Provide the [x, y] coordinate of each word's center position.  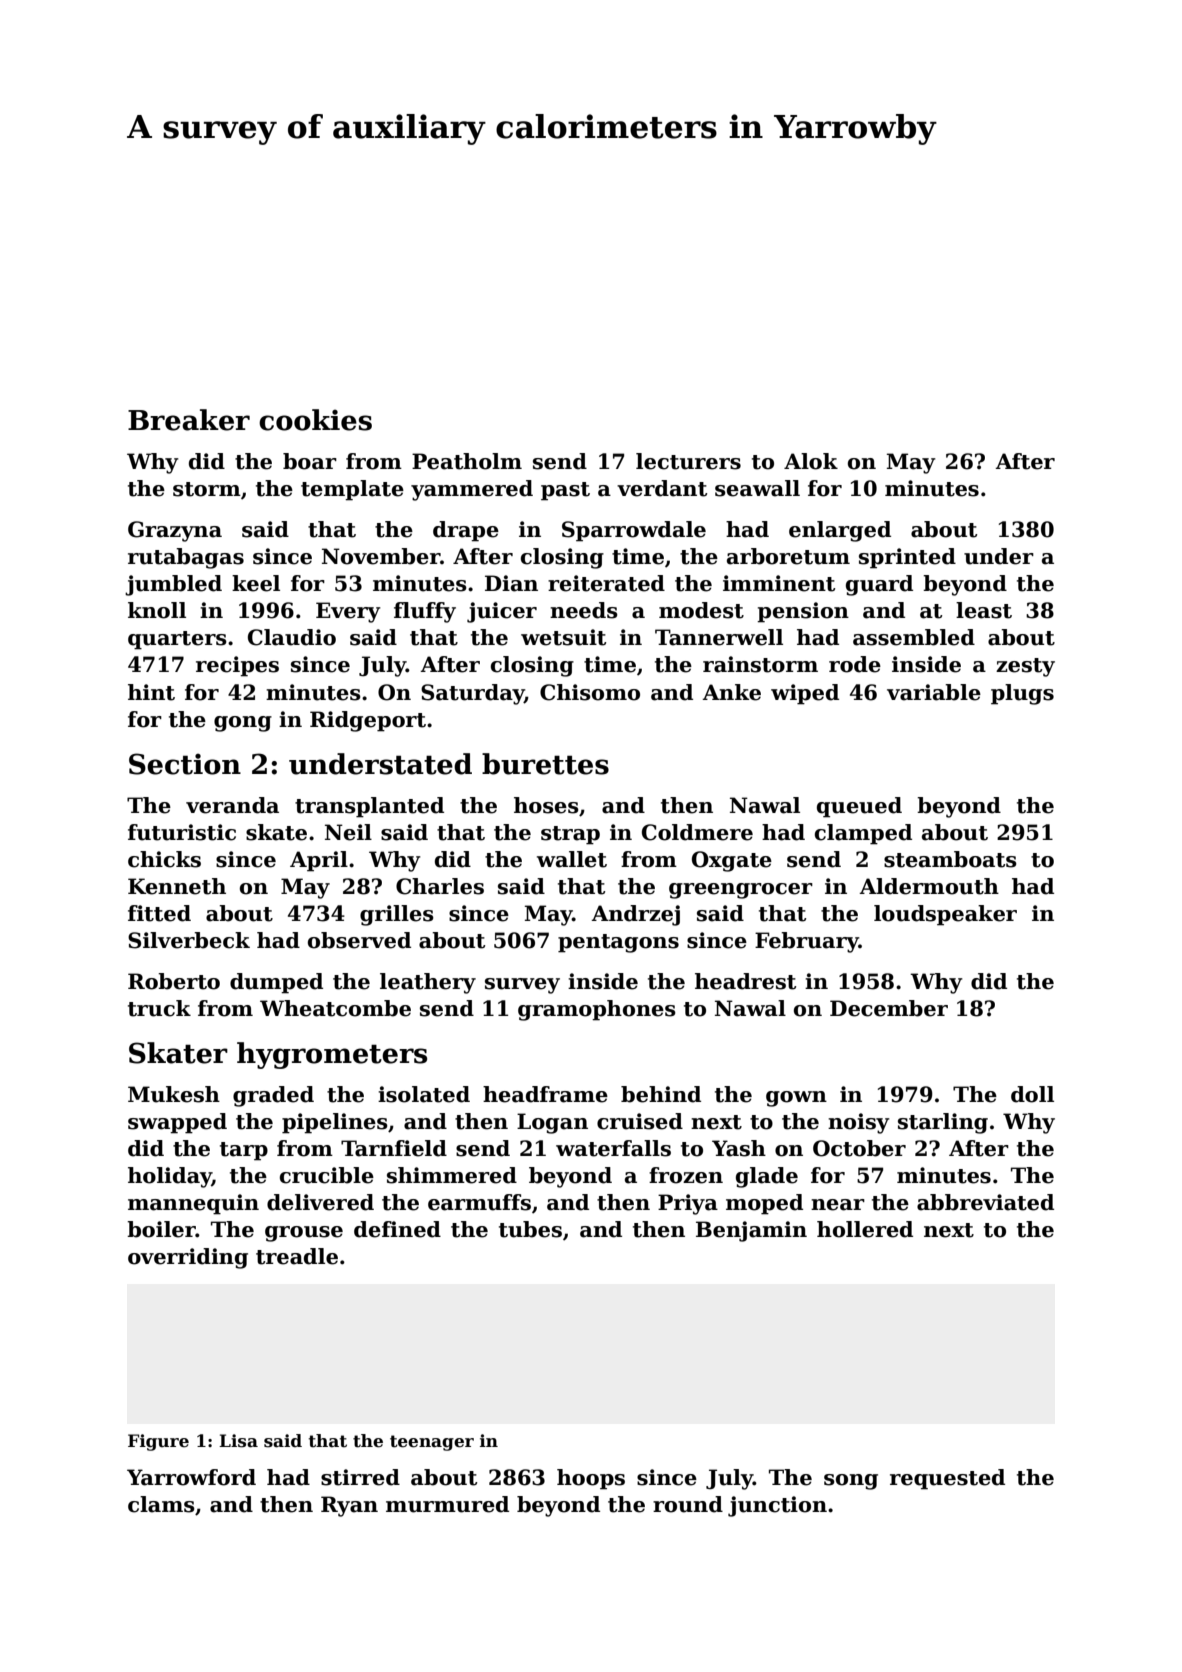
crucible [327, 1175]
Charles [440, 886]
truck [159, 1008]
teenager [432, 1443]
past [565, 491]
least [984, 610]
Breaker [189, 420]
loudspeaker [945, 915]
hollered [865, 1229]
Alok [811, 461]
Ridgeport [368, 721]
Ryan [349, 1506]
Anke [731, 692]
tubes [530, 1229]
